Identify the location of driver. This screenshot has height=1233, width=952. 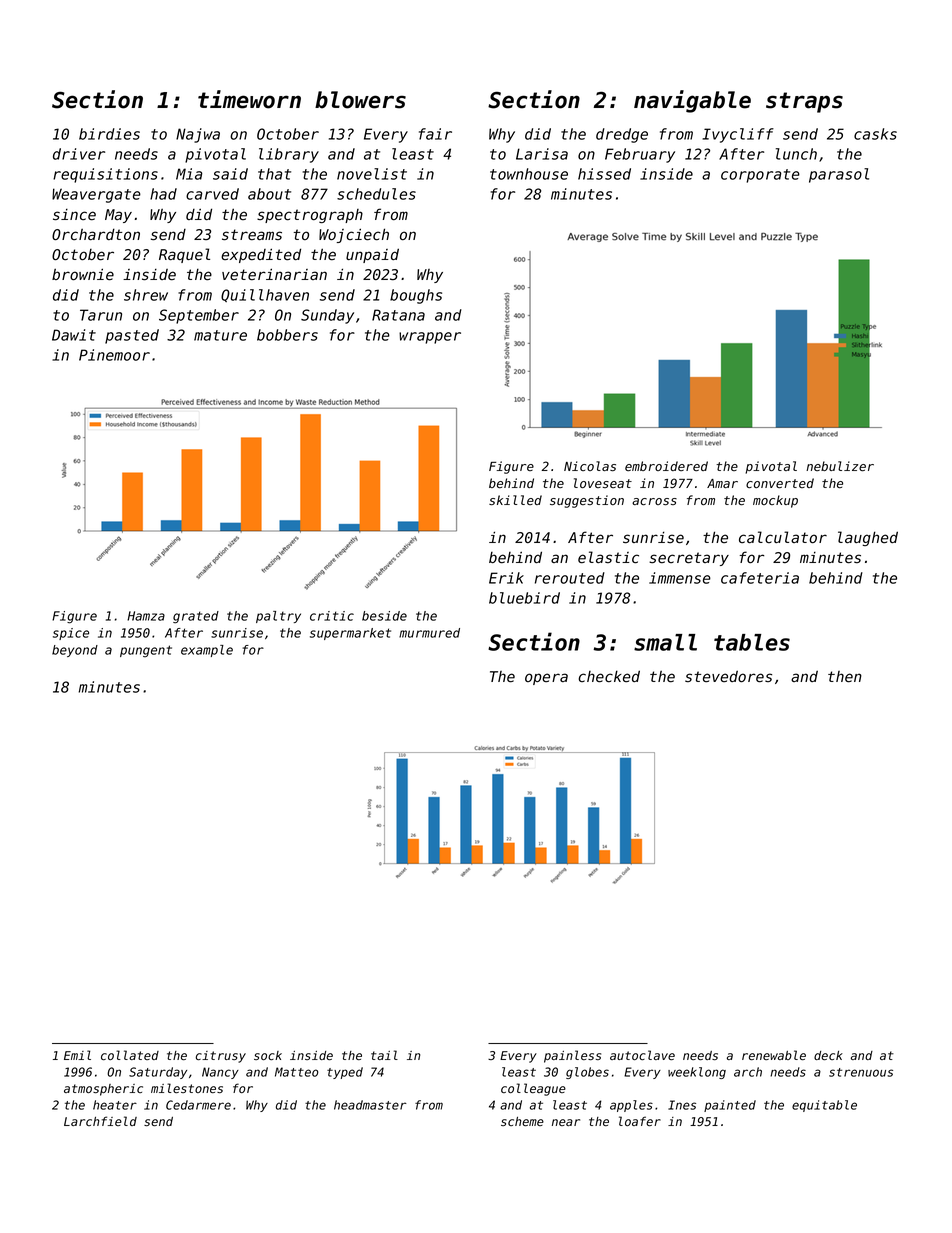
(79, 154).
